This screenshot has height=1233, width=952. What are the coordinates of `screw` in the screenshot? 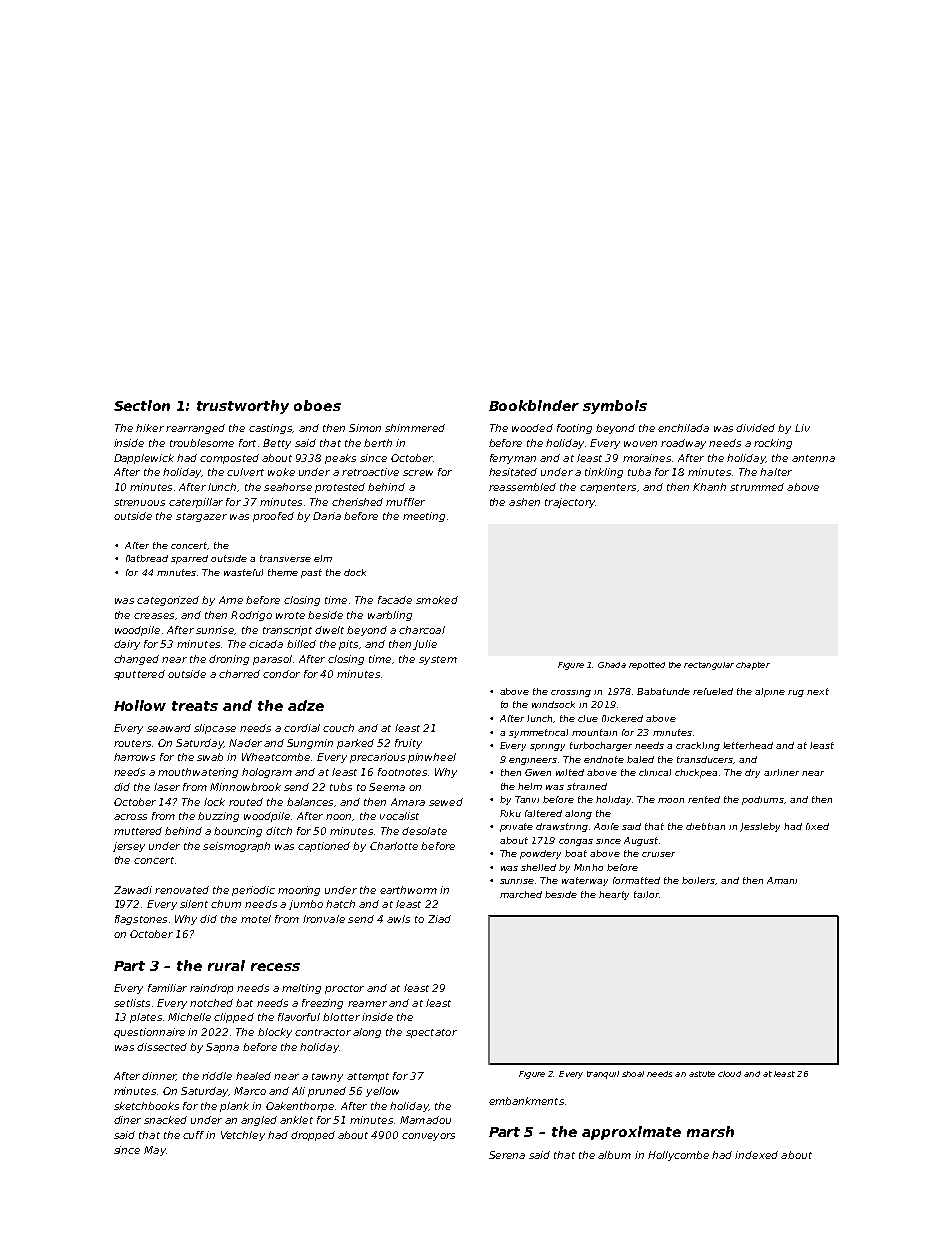 It's located at (418, 473).
